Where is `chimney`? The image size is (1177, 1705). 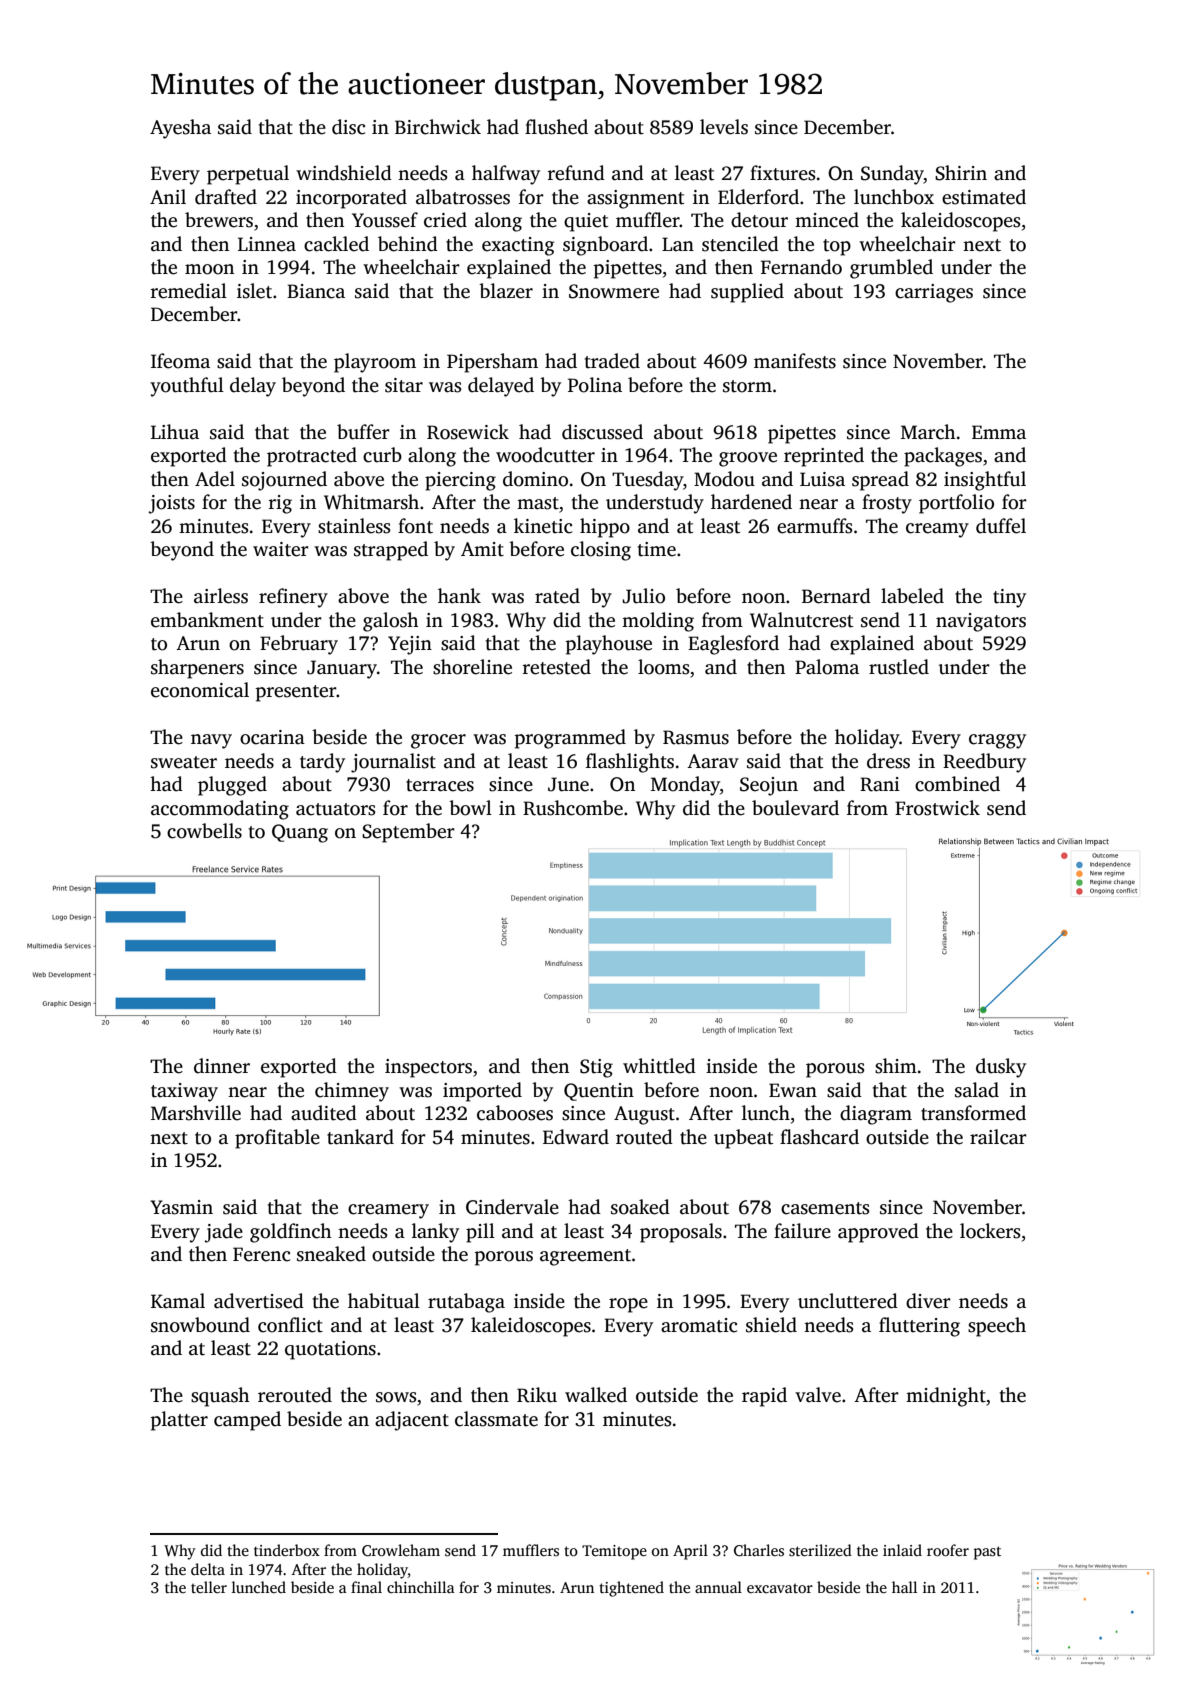
chimney is located at coordinates (352, 1092).
